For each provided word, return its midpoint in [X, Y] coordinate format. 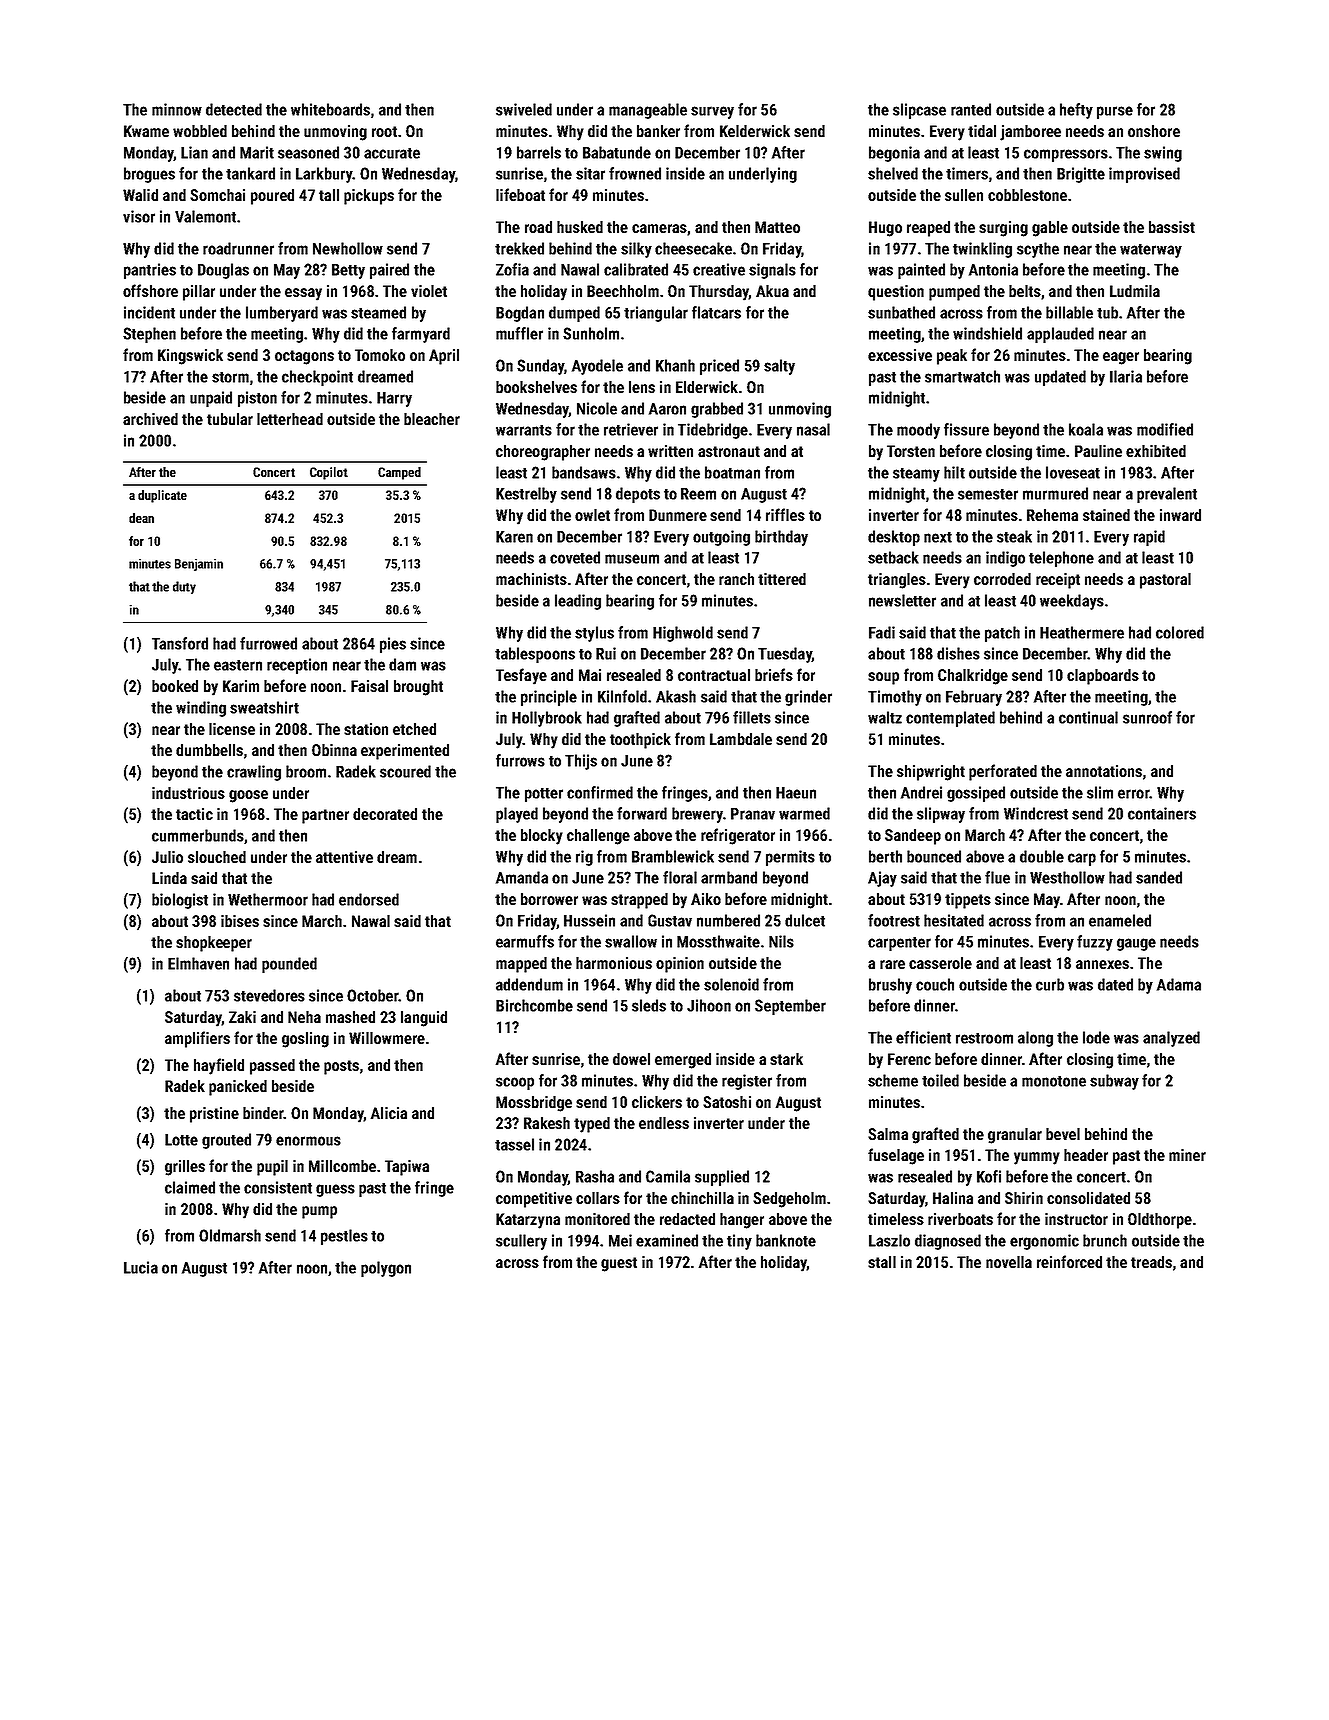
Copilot [329, 473]
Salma [888, 1134]
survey [712, 112]
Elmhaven [198, 963]
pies [393, 645]
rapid [1149, 538]
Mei [620, 1240]
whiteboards [330, 109]
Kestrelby [526, 495]
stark [786, 1059]
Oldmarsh [230, 1235]
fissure [966, 429]
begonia [894, 154]
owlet [592, 515]
